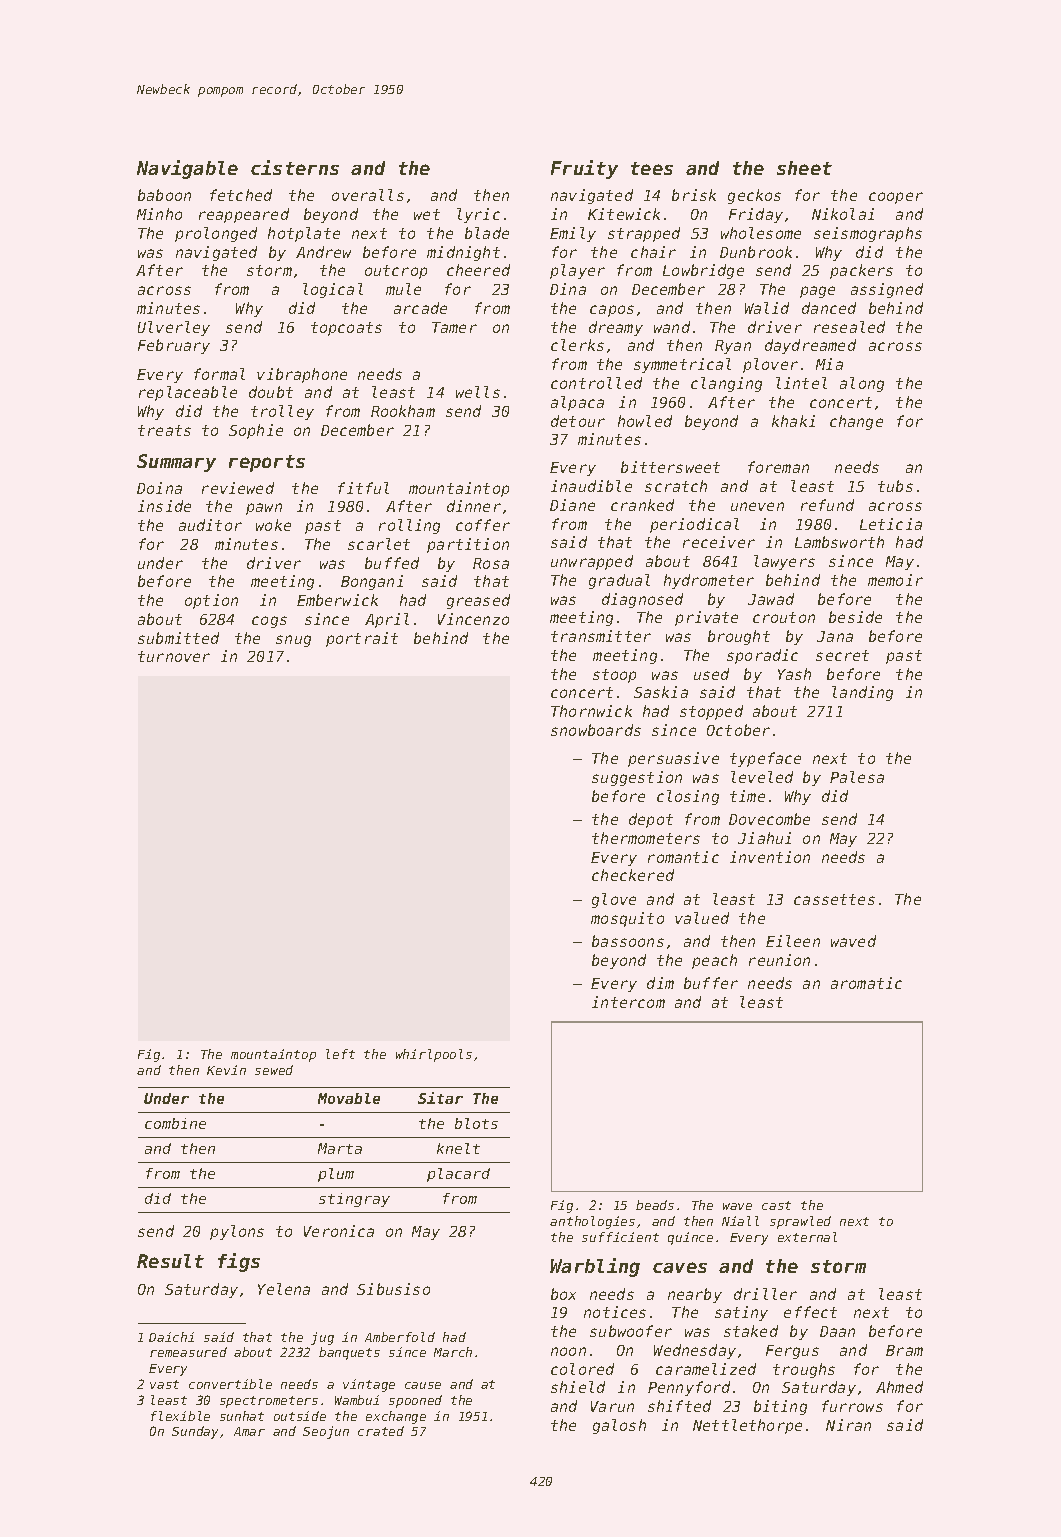 The width and height of the screenshot is (1061, 1537). I want to click on sheet, so click(804, 168).
